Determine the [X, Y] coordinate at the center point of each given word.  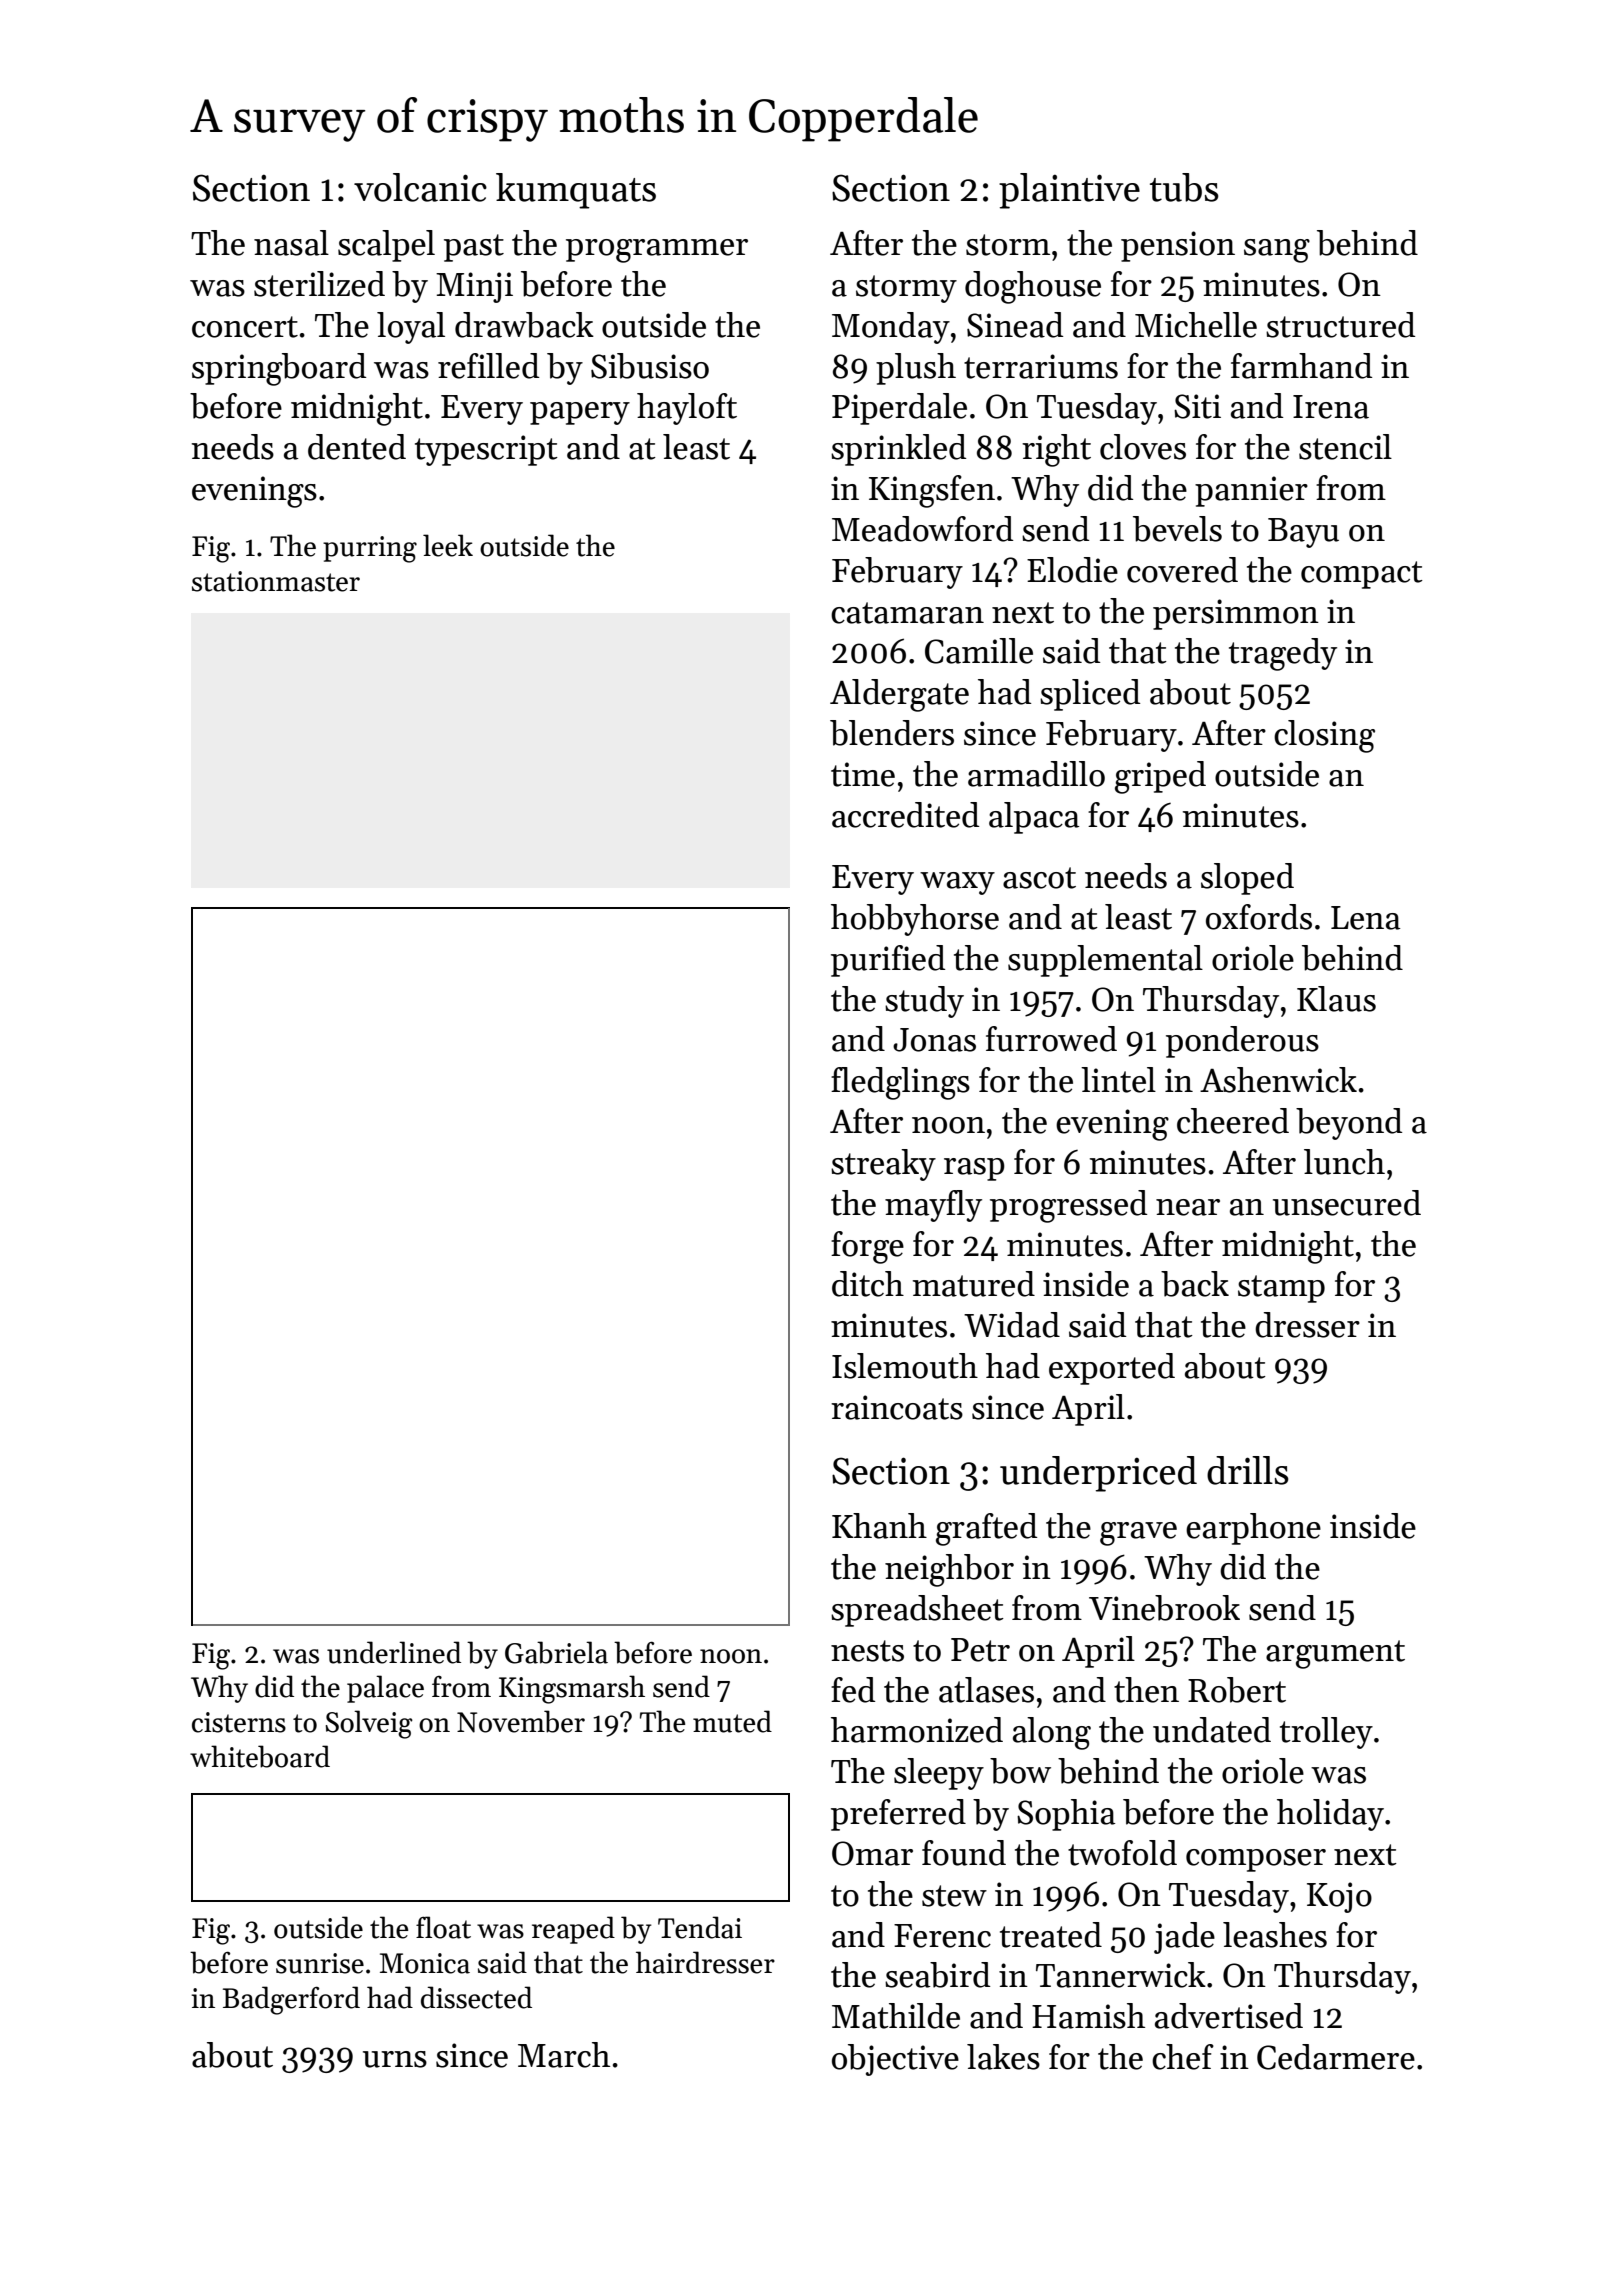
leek [448, 545]
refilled [488, 366]
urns [395, 2059]
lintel [1118, 1080]
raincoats [897, 1407]
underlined [394, 1652]
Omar [872, 1853]
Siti [1197, 406]
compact [1362, 575]
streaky [883, 1165]
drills [1248, 1470]
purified [888, 961]
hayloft [687, 409]
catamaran [907, 613]
